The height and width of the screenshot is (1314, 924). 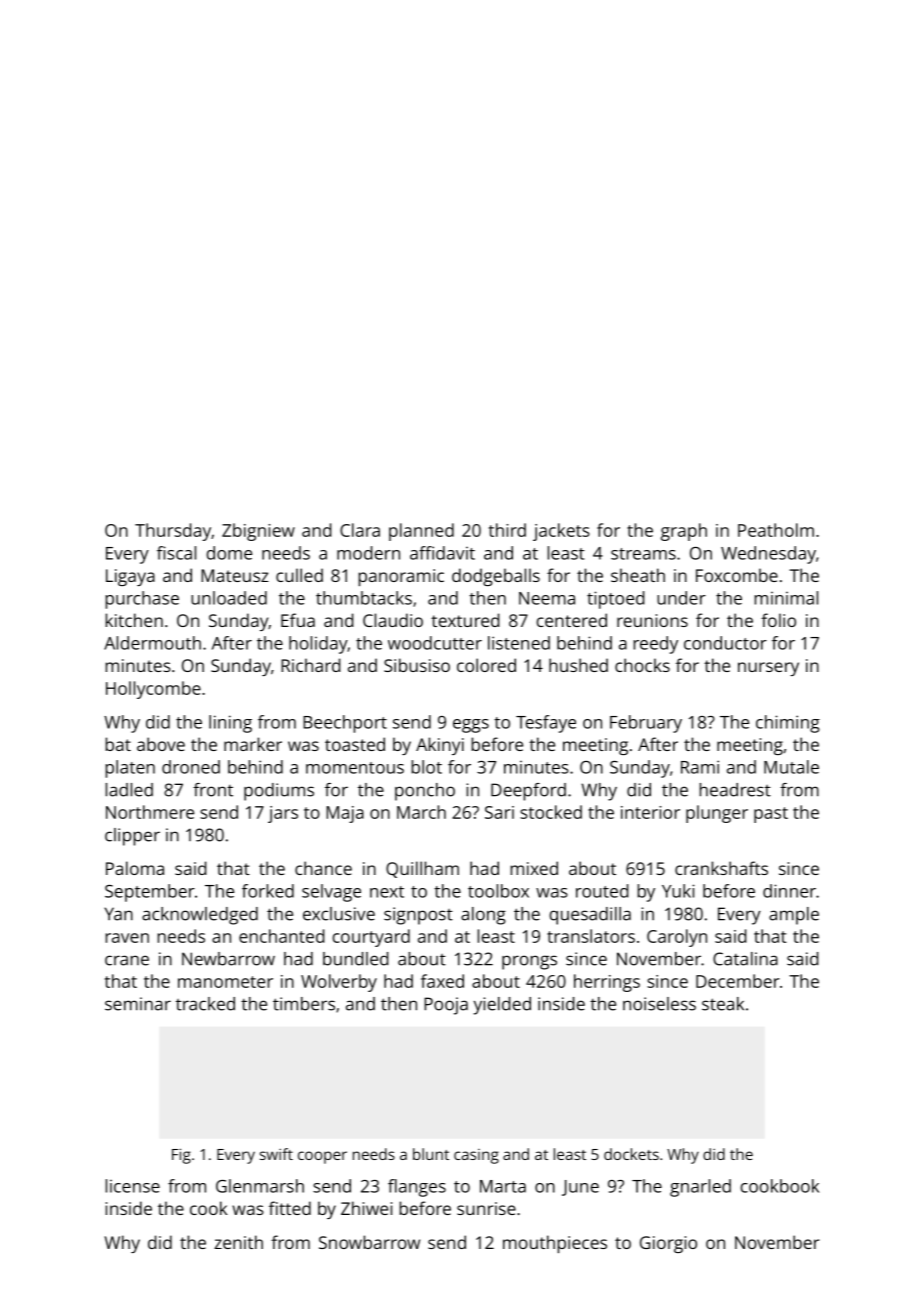 What do you see at coordinates (578, 665) in the screenshot?
I see `hushed` at bounding box center [578, 665].
